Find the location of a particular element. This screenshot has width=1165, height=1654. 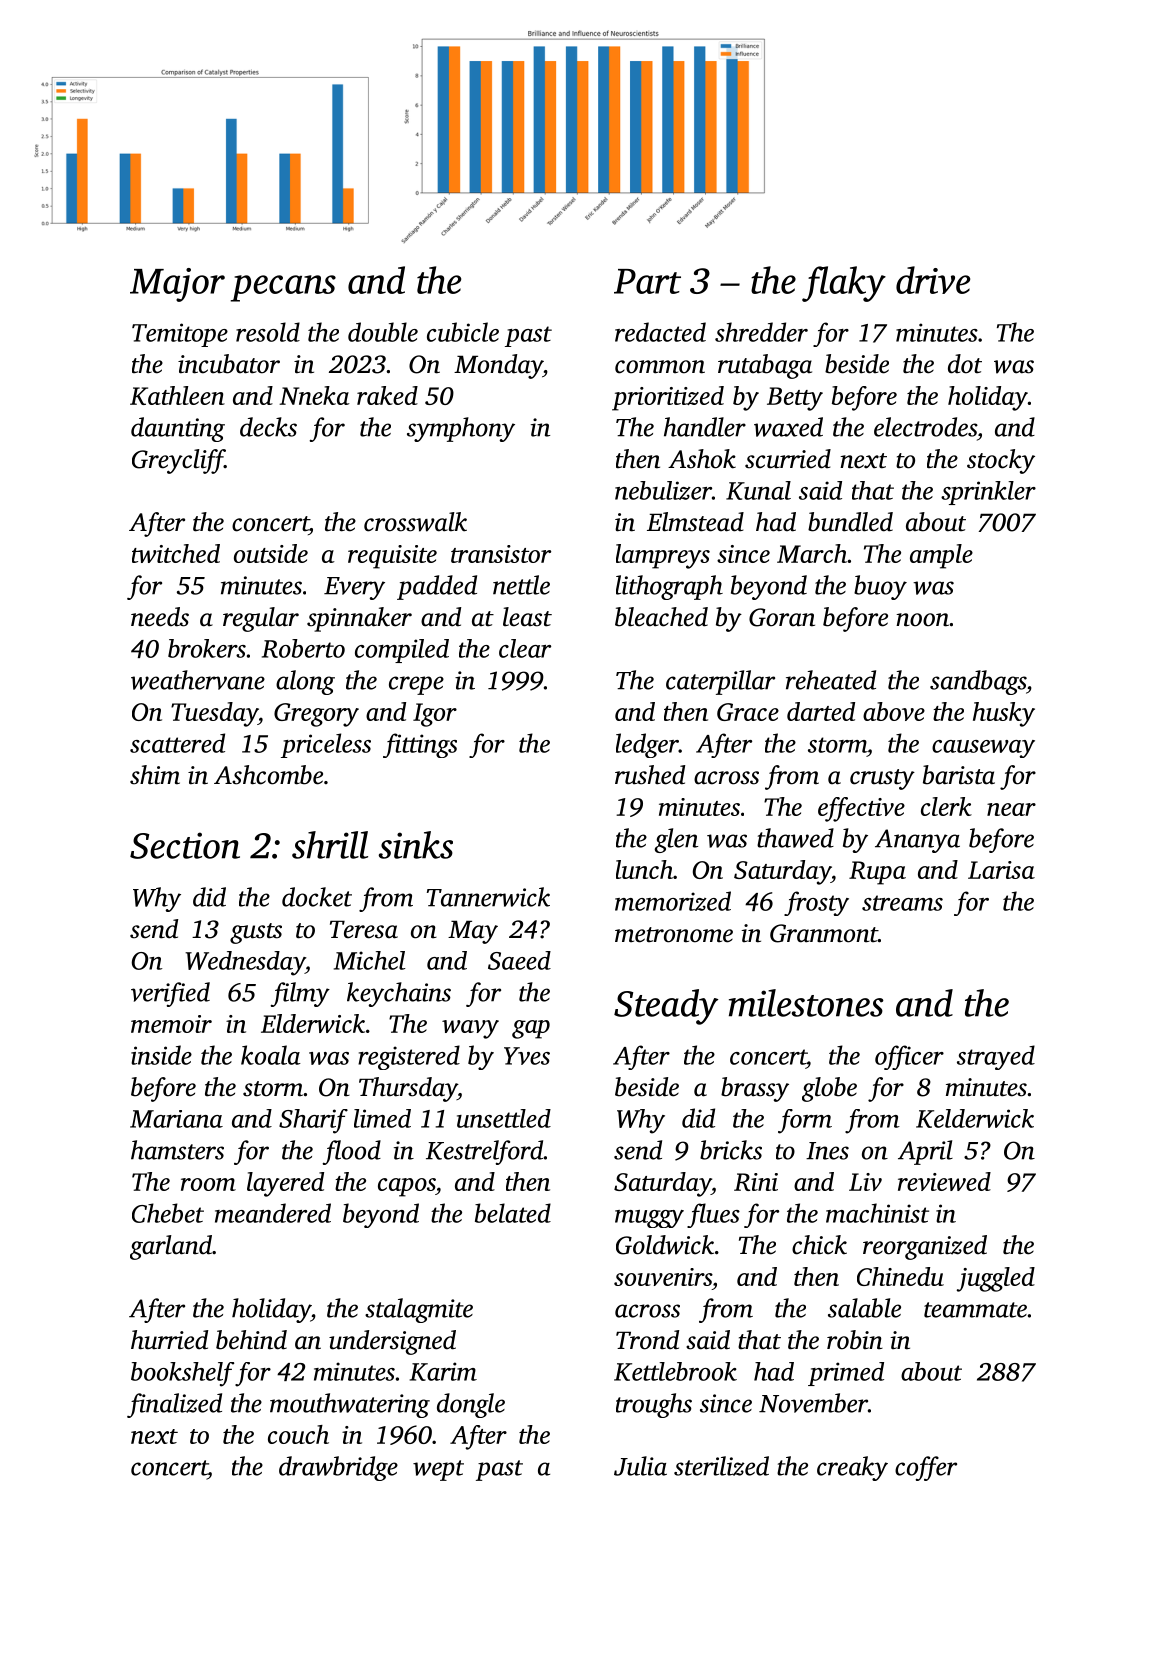

finalized is located at coordinates (174, 1405).
